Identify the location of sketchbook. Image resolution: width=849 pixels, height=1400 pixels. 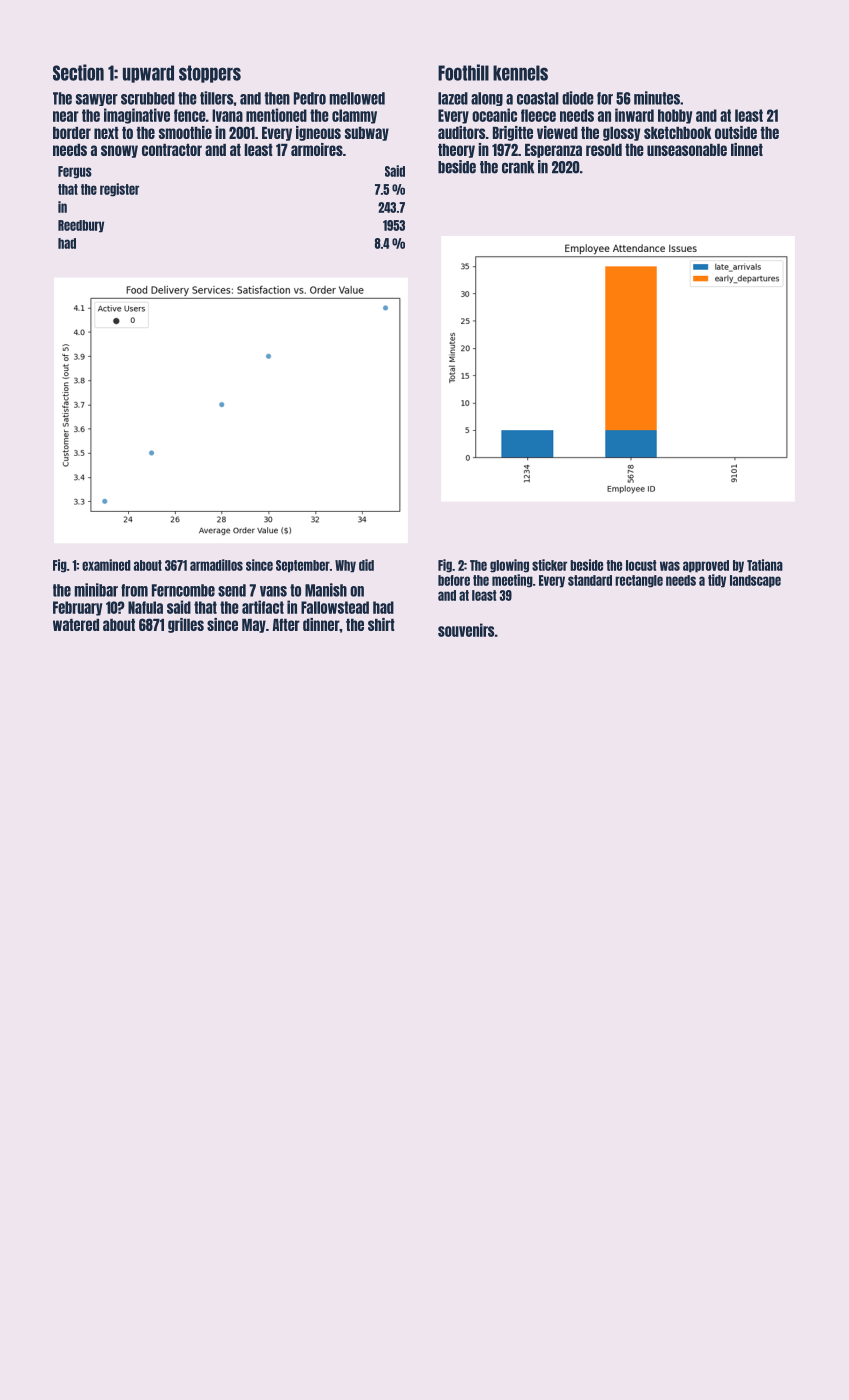
(677, 133).
